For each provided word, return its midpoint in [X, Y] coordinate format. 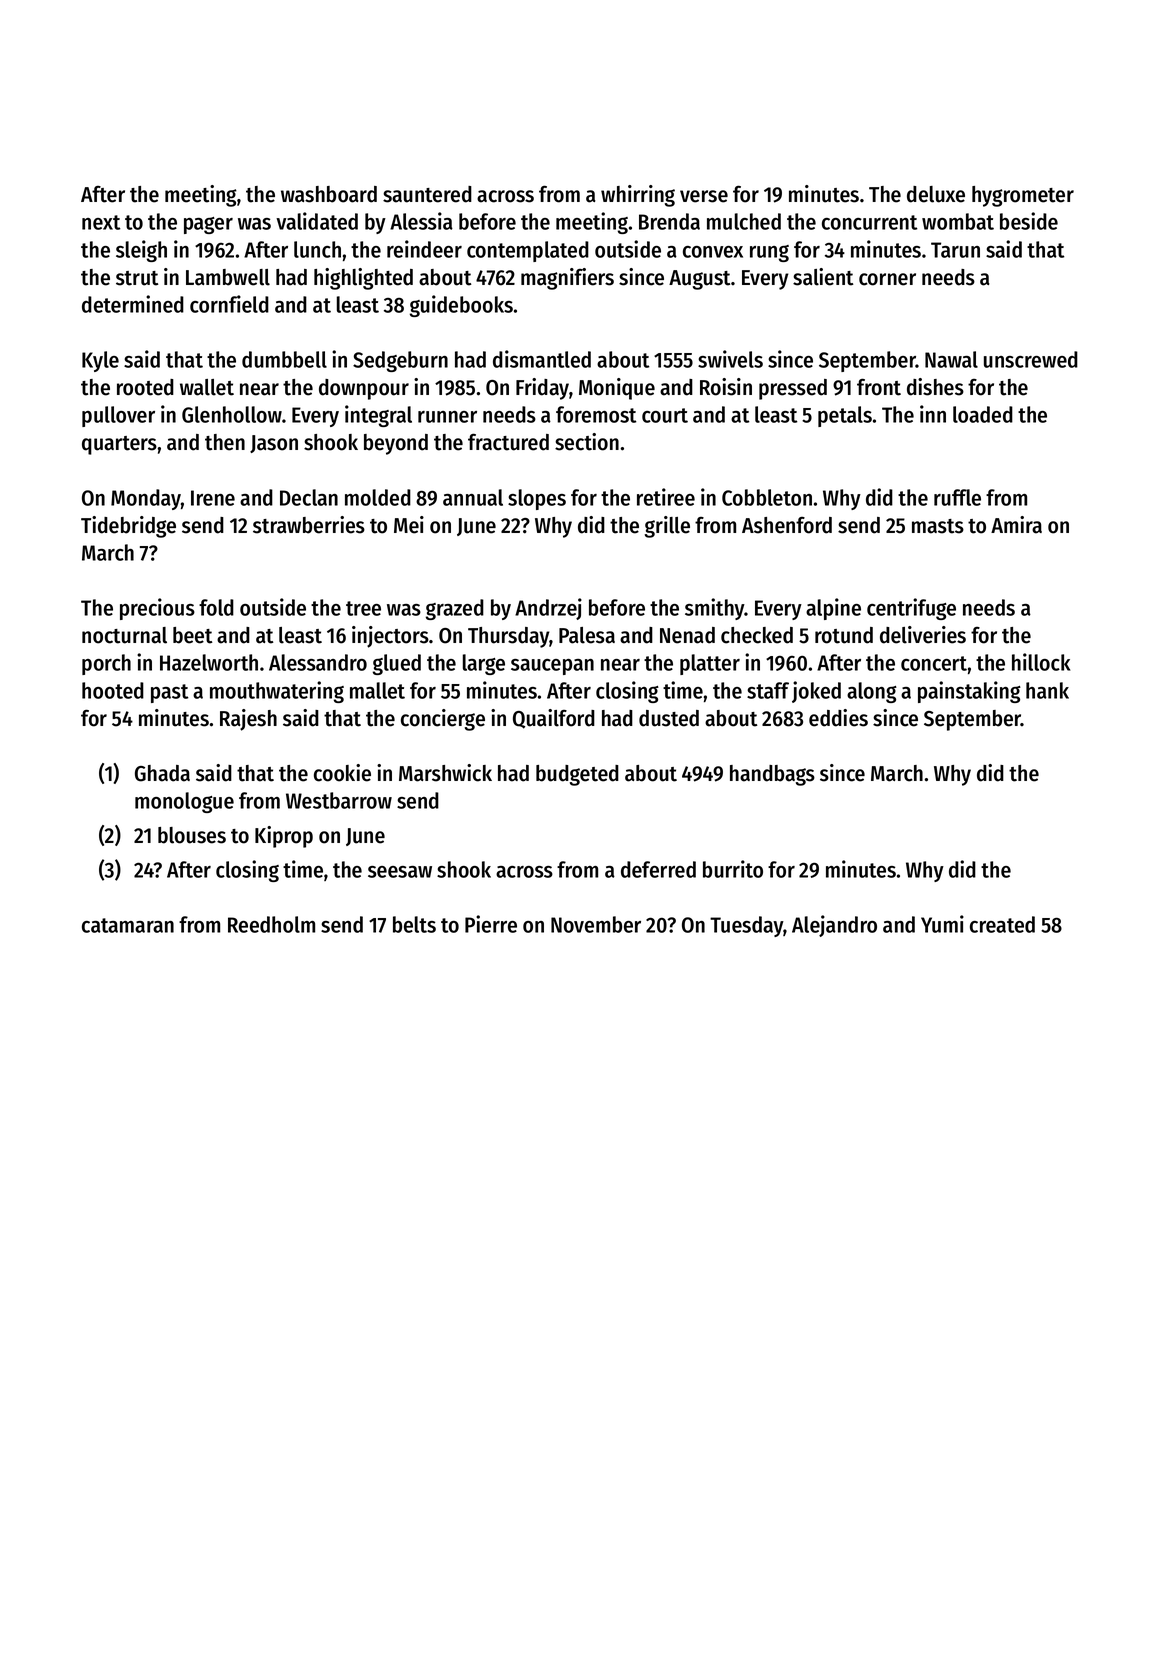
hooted [113, 690]
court [665, 415]
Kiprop [284, 837]
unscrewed [1031, 359]
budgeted [577, 775]
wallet [207, 387]
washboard [329, 194]
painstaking [969, 692]
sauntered [427, 194]
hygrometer [1023, 196]
